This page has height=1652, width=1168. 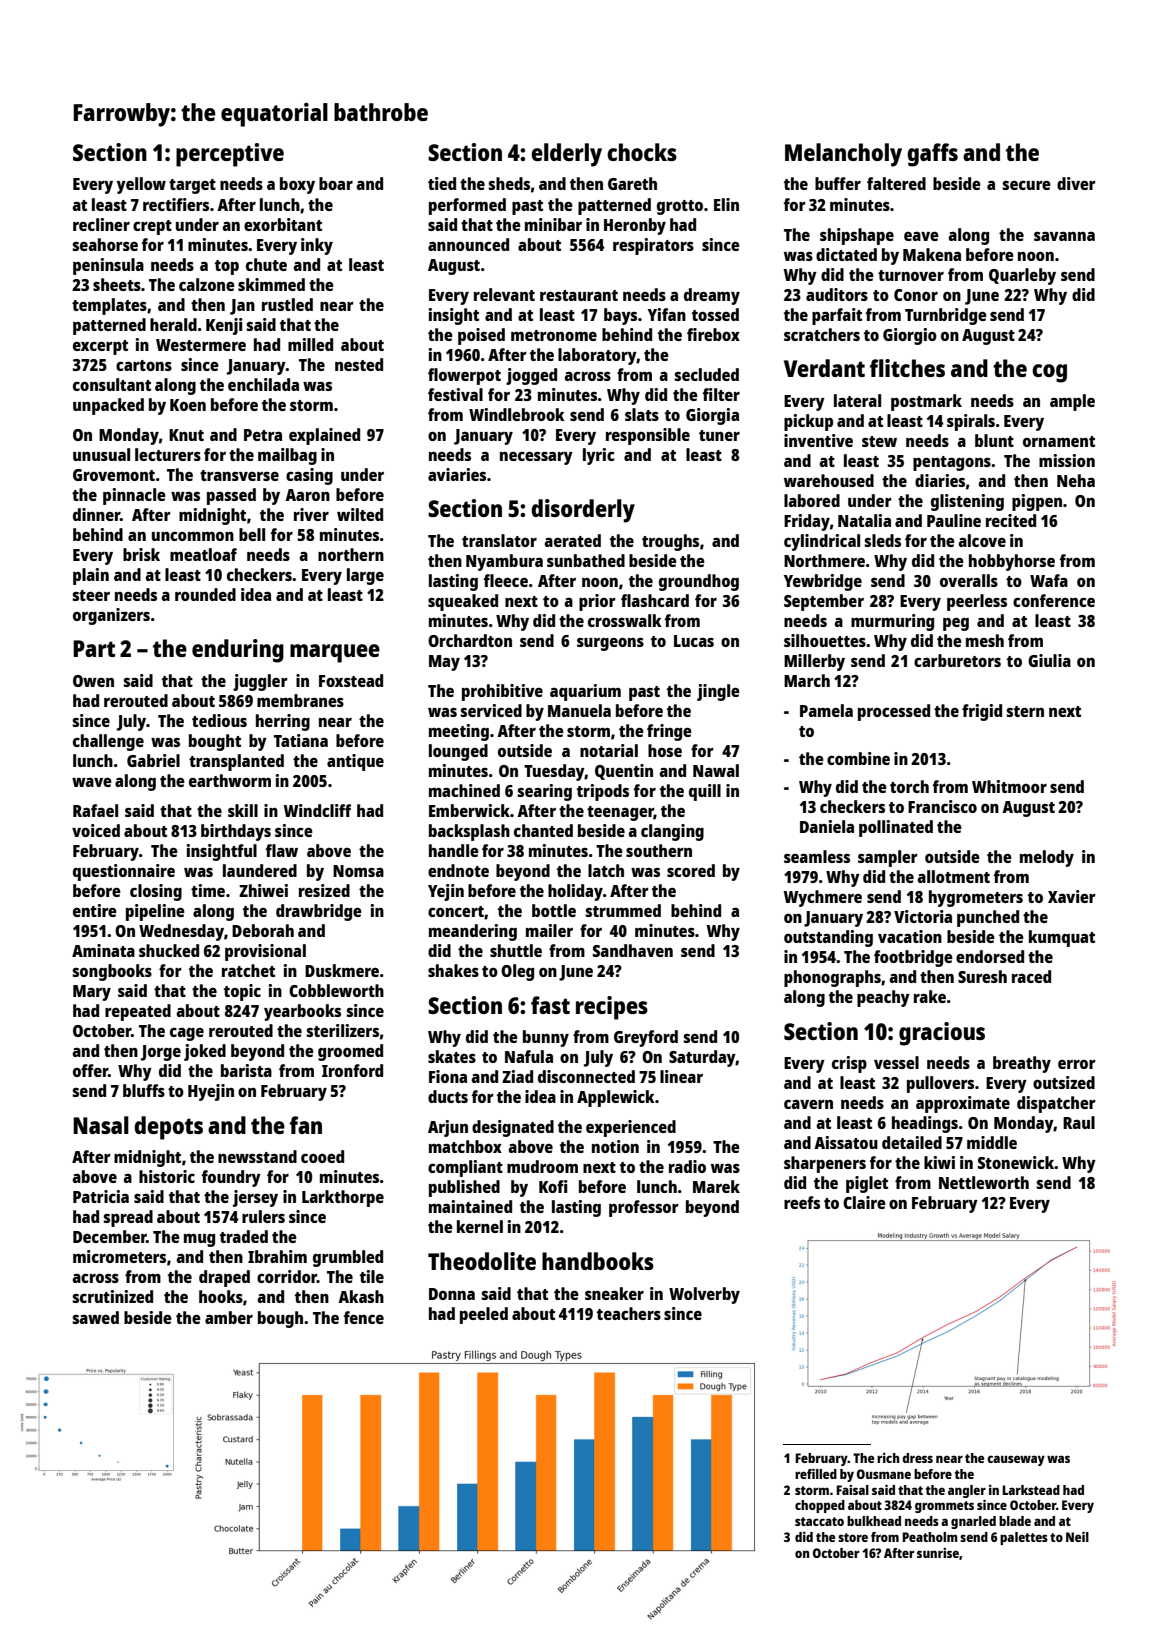 I want to click on inky, so click(x=317, y=246).
